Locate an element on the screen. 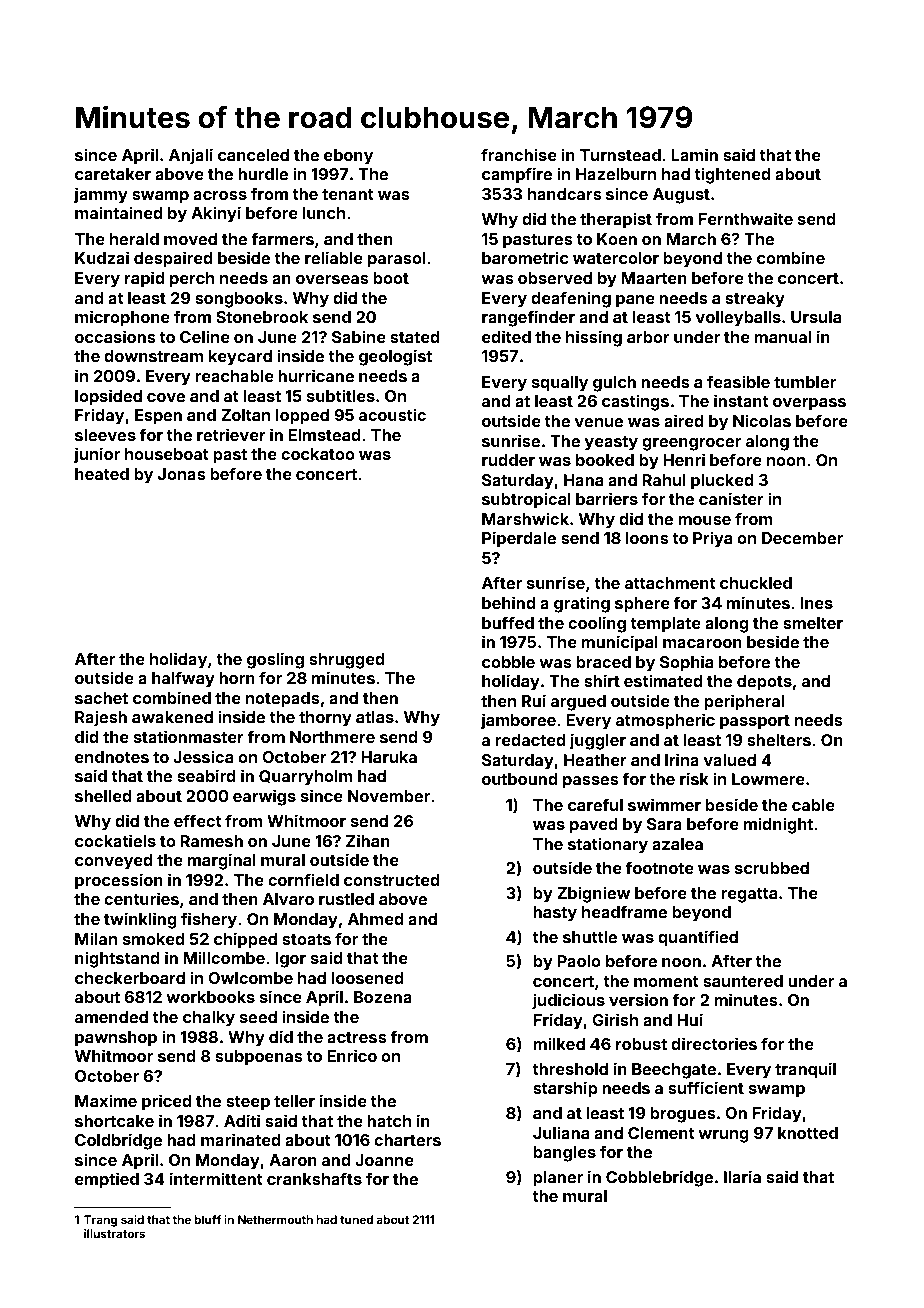 Image resolution: width=924 pixels, height=1308 pixels. Lamin is located at coordinates (694, 154).
